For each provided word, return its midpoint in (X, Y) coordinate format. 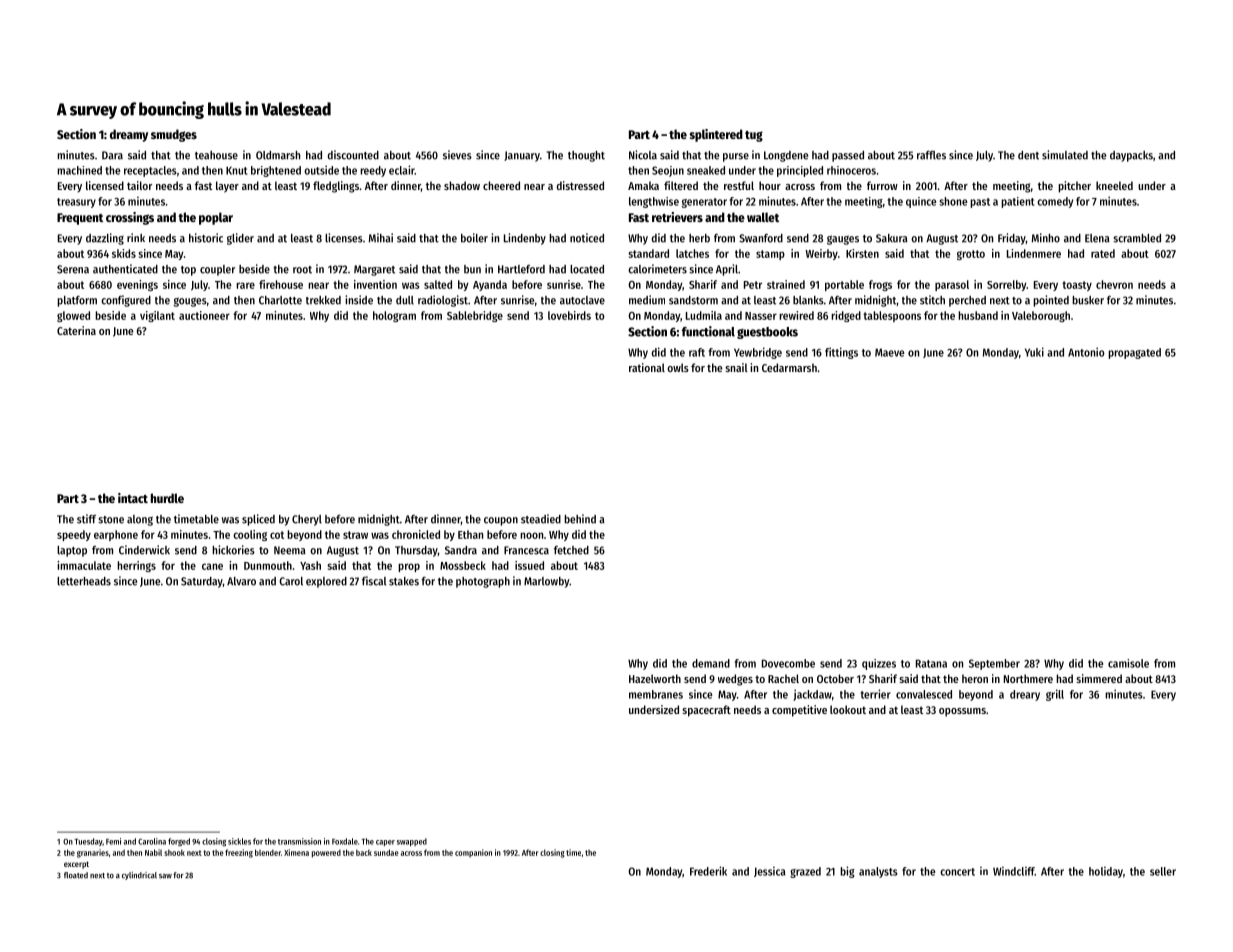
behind (580, 519)
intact (133, 498)
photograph (483, 582)
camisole (1128, 663)
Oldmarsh (278, 155)
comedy (1055, 202)
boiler (474, 238)
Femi (113, 841)
